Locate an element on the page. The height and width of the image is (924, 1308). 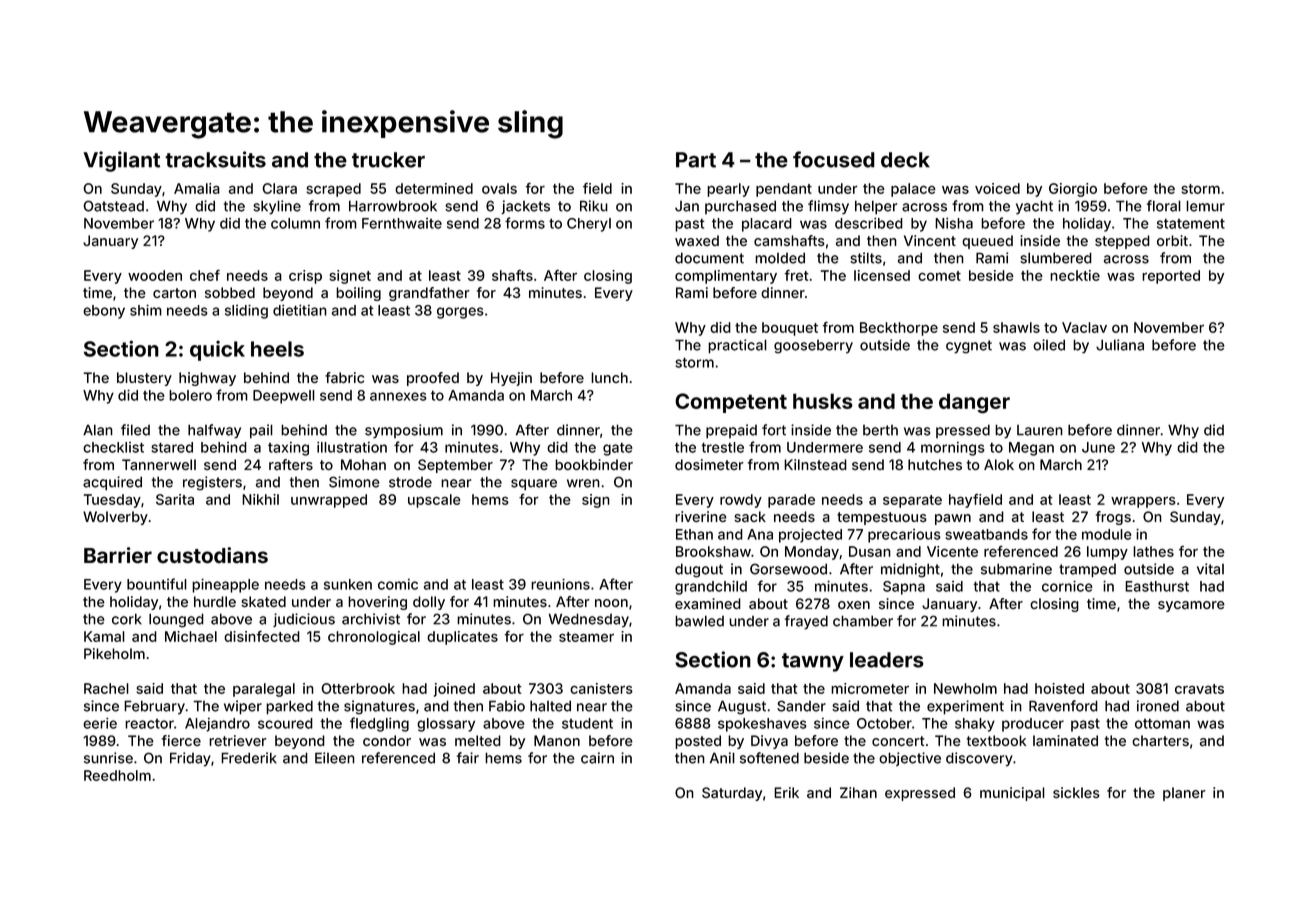
Hyejin is located at coordinates (511, 379).
